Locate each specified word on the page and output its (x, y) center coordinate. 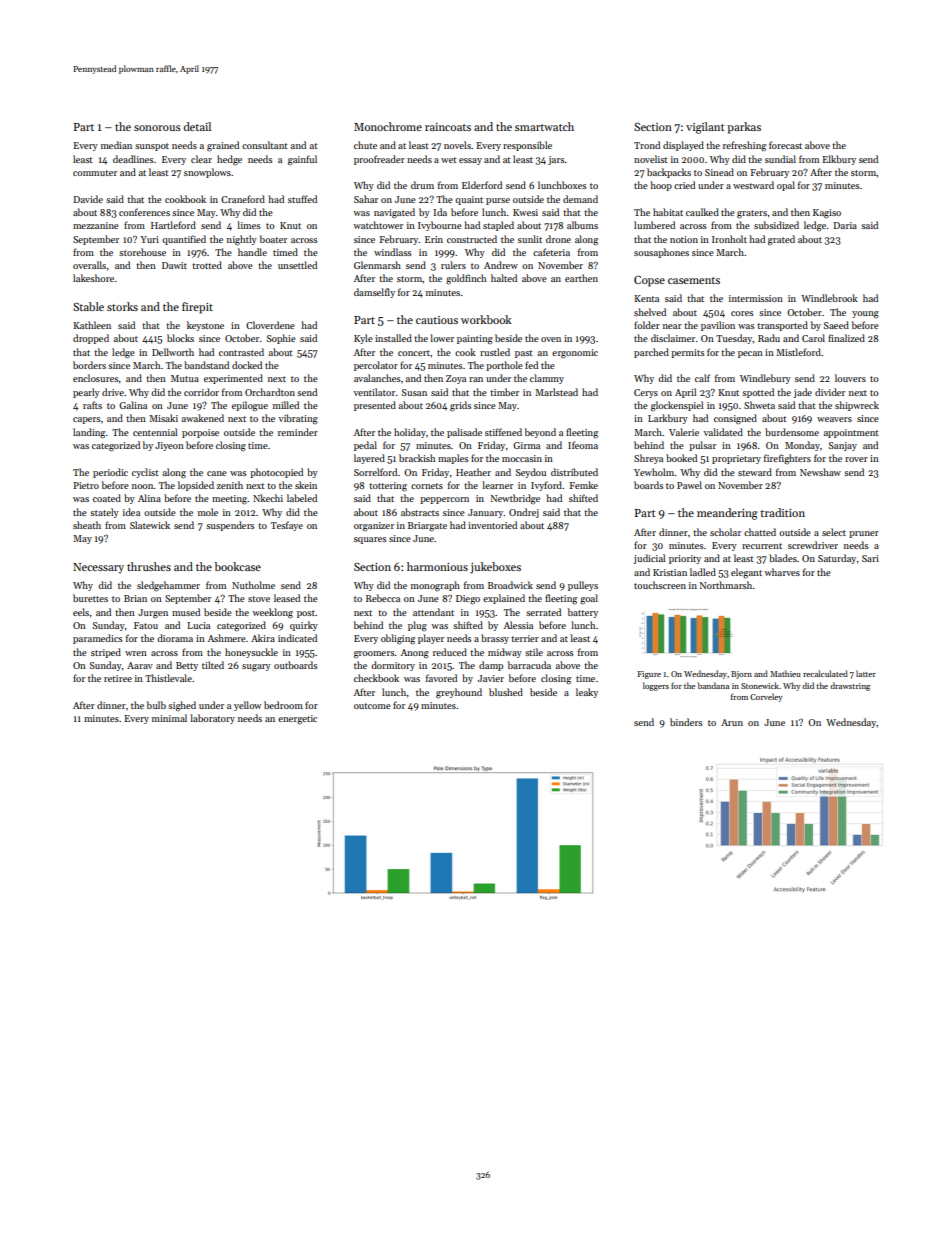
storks (122, 306)
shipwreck (857, 406)
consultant (265, 145)
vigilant (705, 128)
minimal (169, 718)
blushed (506, 692)
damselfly (374, 293)
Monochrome (388, 126)
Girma (526, 445)
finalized (846, 338)
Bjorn (741, 675)
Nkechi (268, 498)
